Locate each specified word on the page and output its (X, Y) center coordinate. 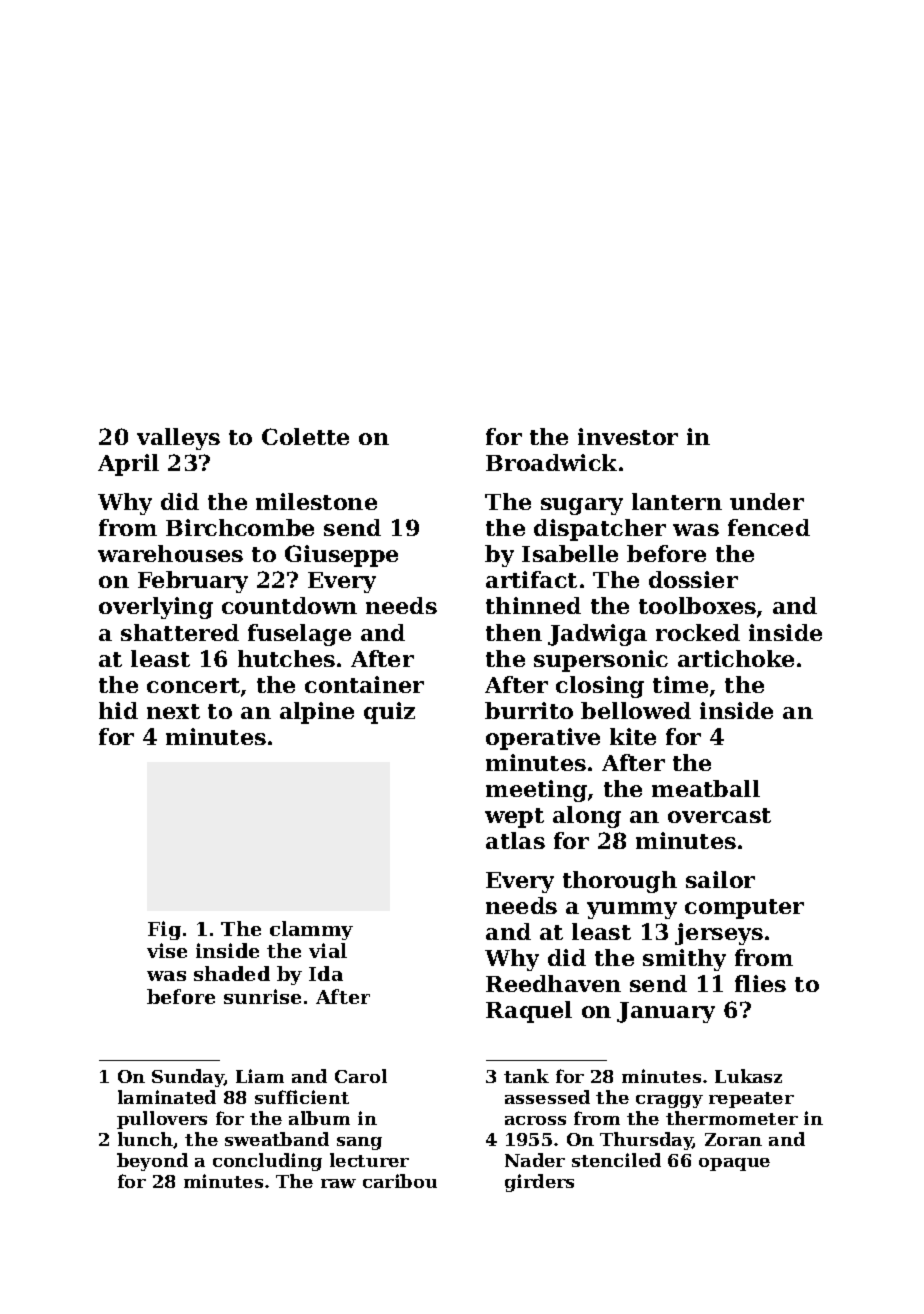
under (767, 501)
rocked (698, 632)
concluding (267, 1162)
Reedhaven (553, 983)
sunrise (262, 996)
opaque (734, 1164)
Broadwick (551, 462)
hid (118, 710)
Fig (164, 930)
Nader (535, 1160)
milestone (316, 501)
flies (760, 983)
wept (514, 818)
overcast (719, 815)
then (514, 632)
